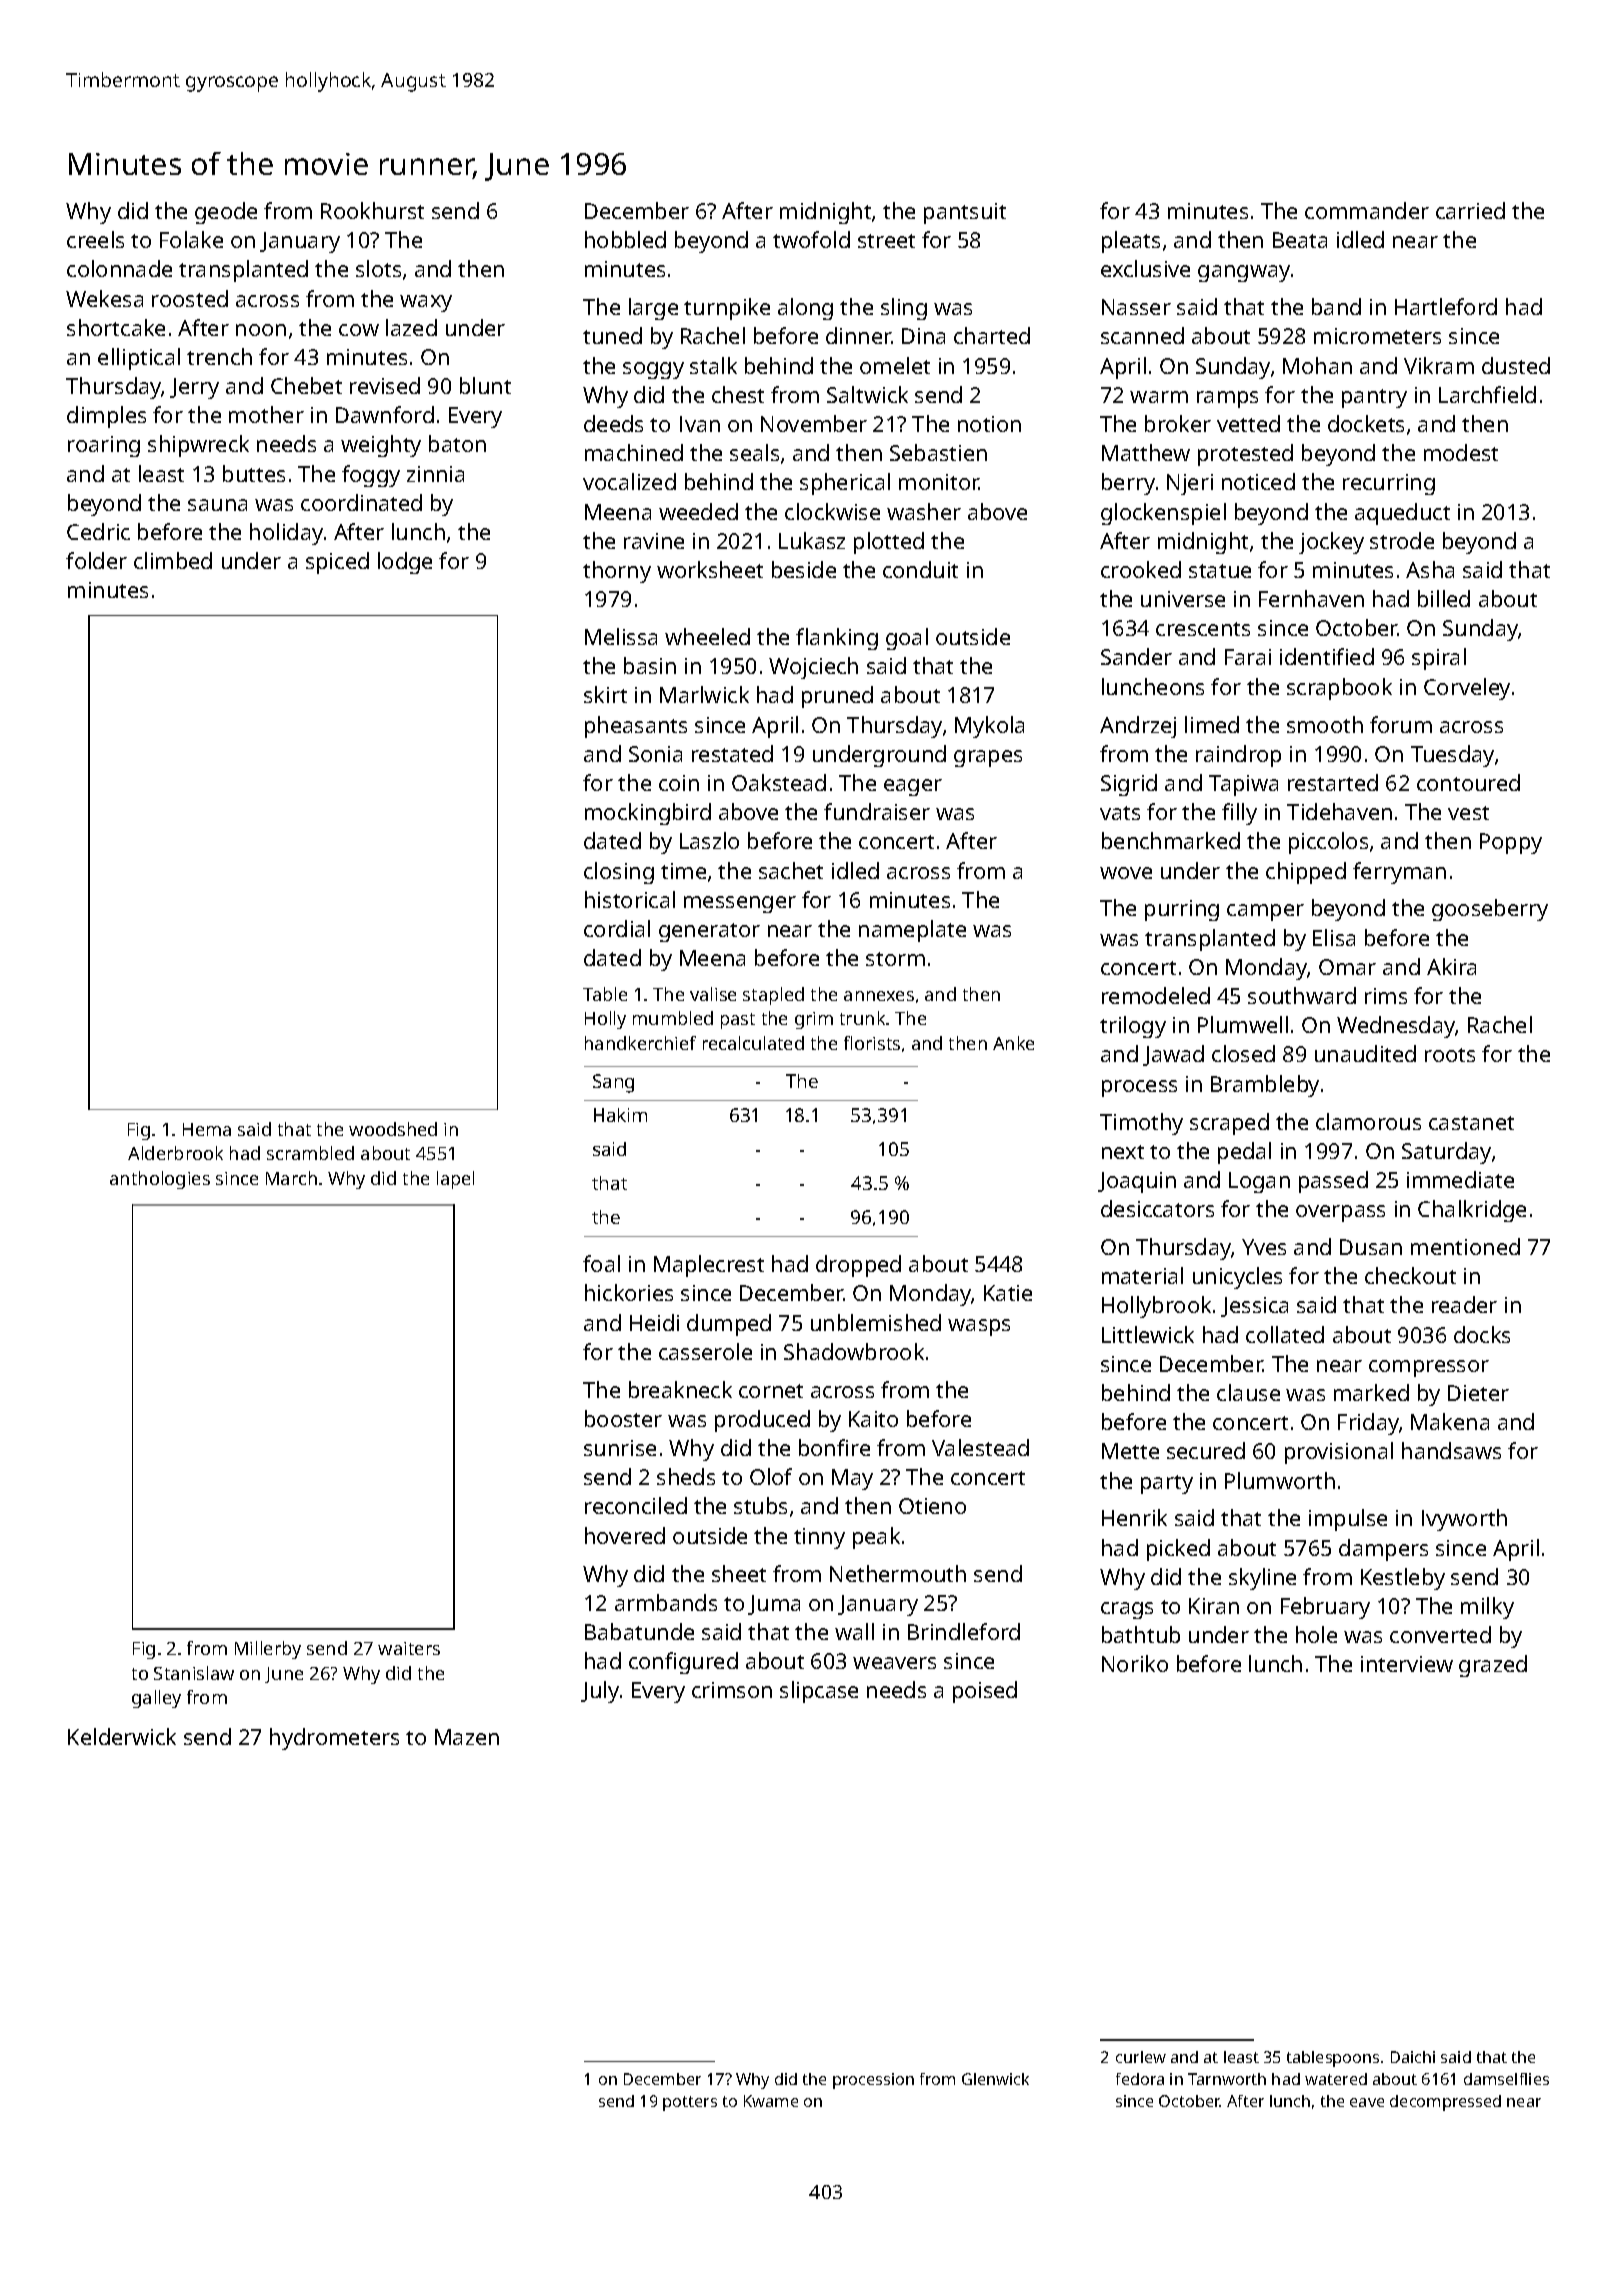  I want to click on Tarnworth, so click(1227, 2079).
